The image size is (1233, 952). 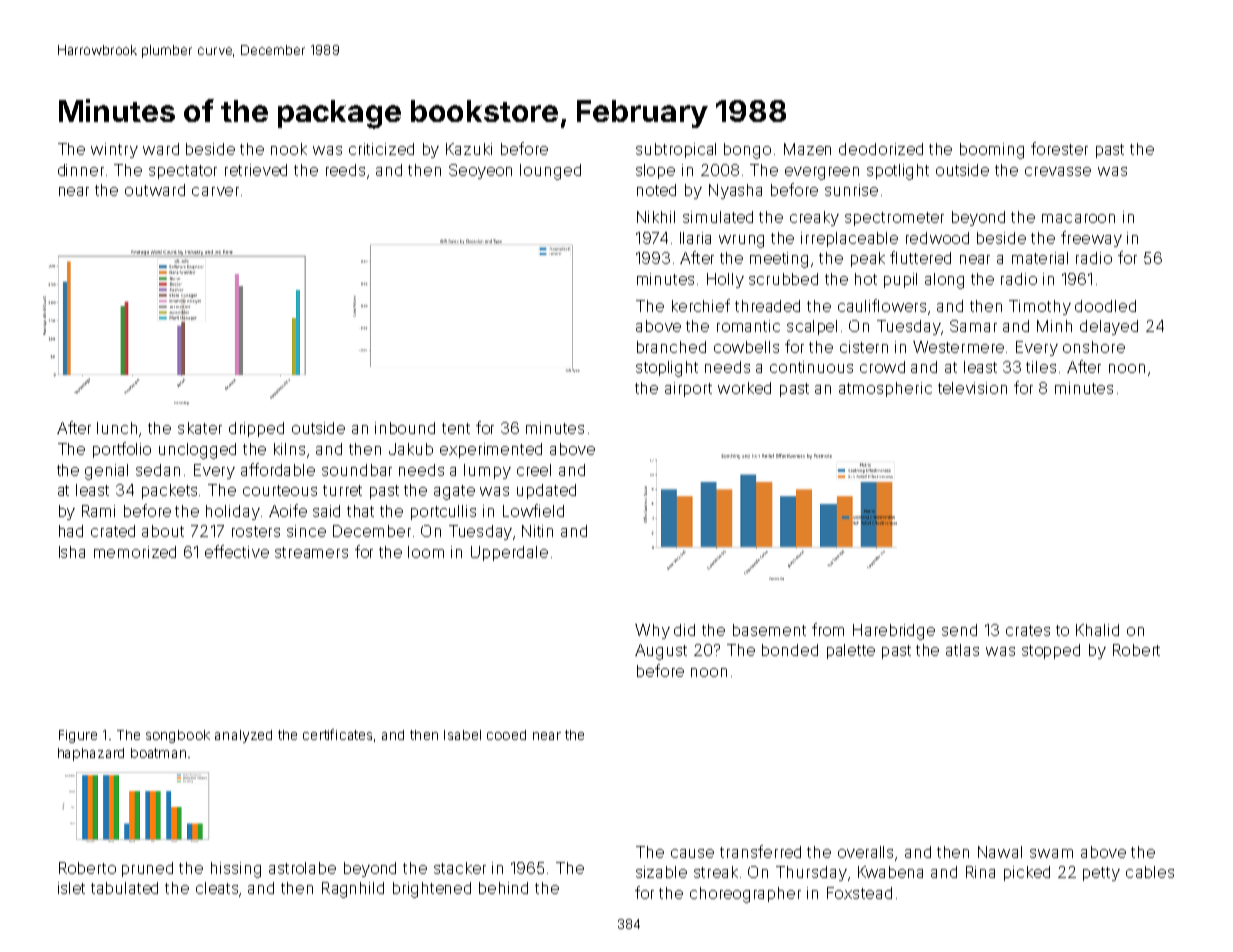 What do you see at coordinates (114, 150) in the screenshot?
I see `wintry` at bounding box center [114, 150].
